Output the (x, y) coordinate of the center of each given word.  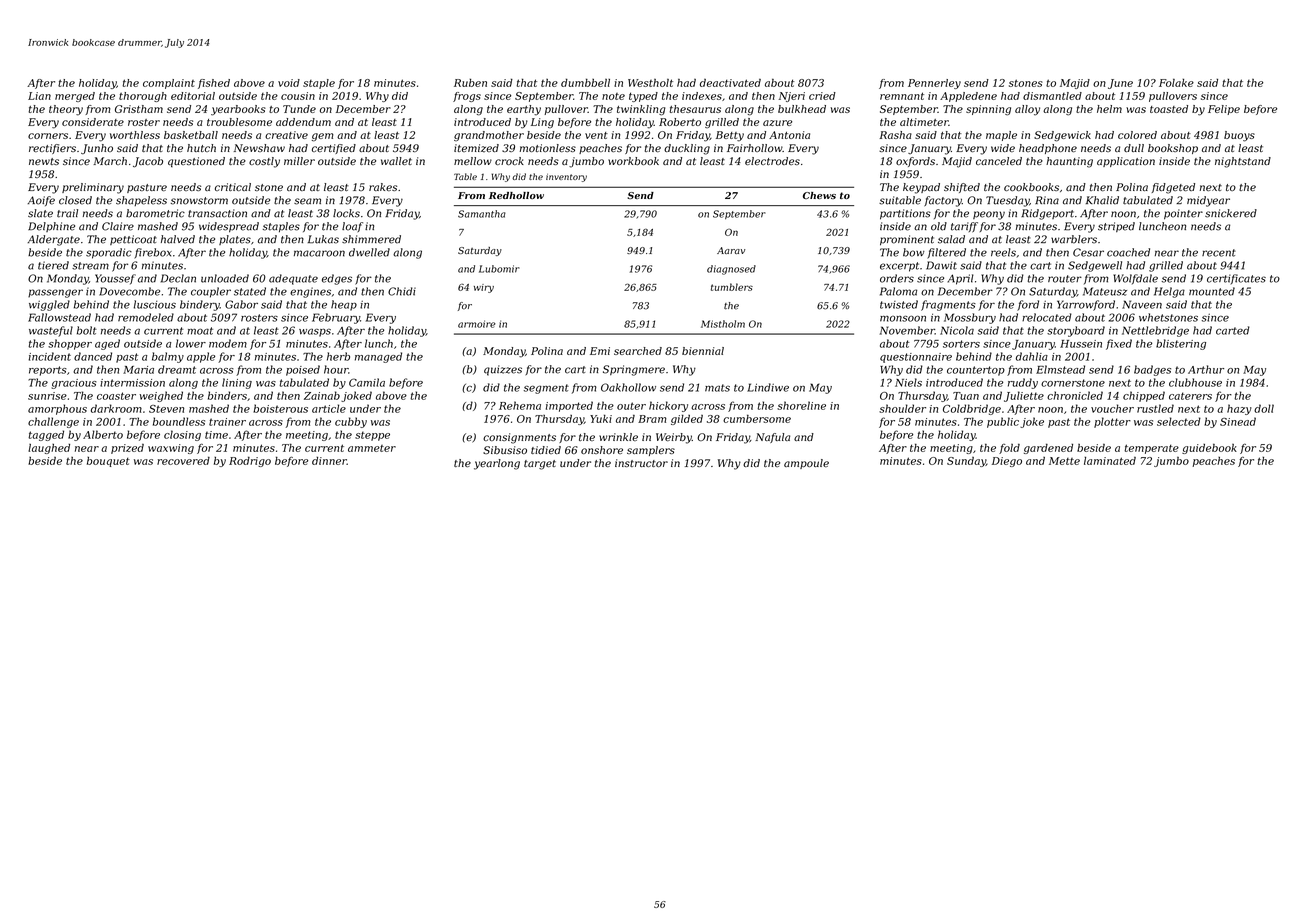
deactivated (730, 83)
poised (303, 370)
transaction (217, 213)
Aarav (731, 250)
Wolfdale (1135, 279)
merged (75, 97)
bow (914, 252)
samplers (651, 451)
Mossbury (970, 318)
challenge (53, 422)
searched (638, 351)
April (960, 279)
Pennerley (934, 84)
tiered (53, 265)
